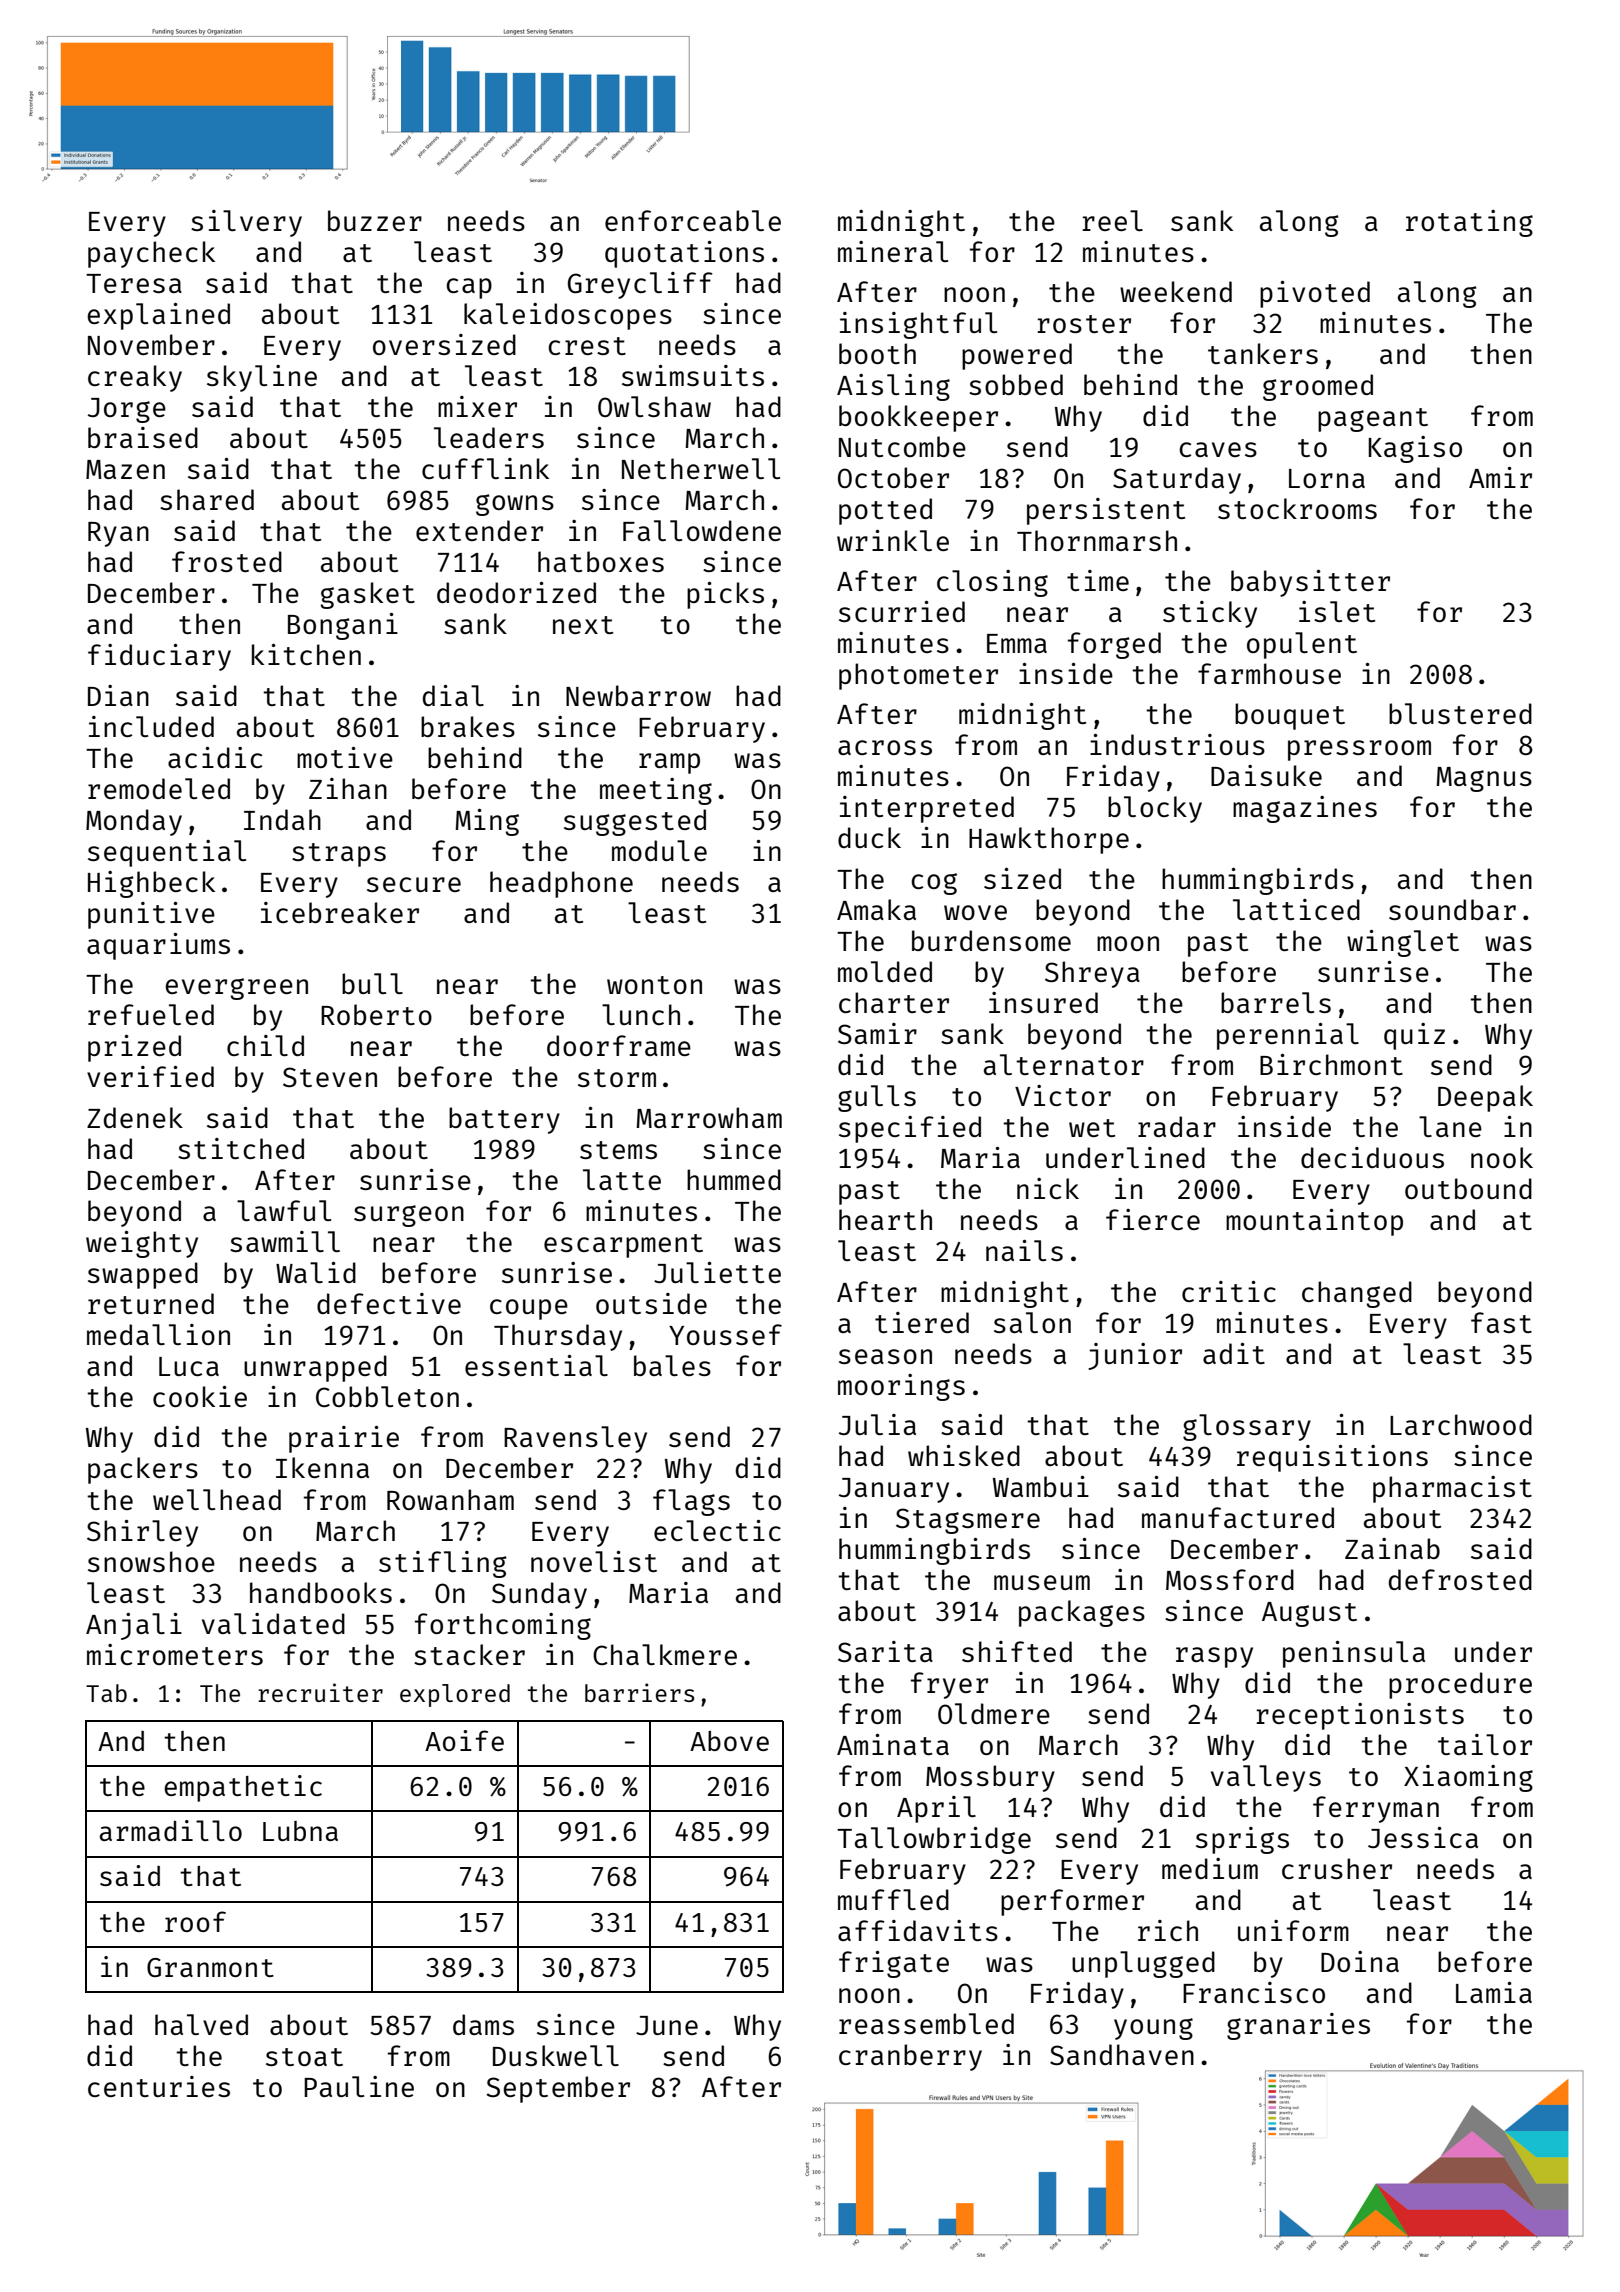 This page has height=2292, width=1620. What do you see at coordinates (375, 220) in the page?
I see `buzzer` at bounding box center [375, 220].
